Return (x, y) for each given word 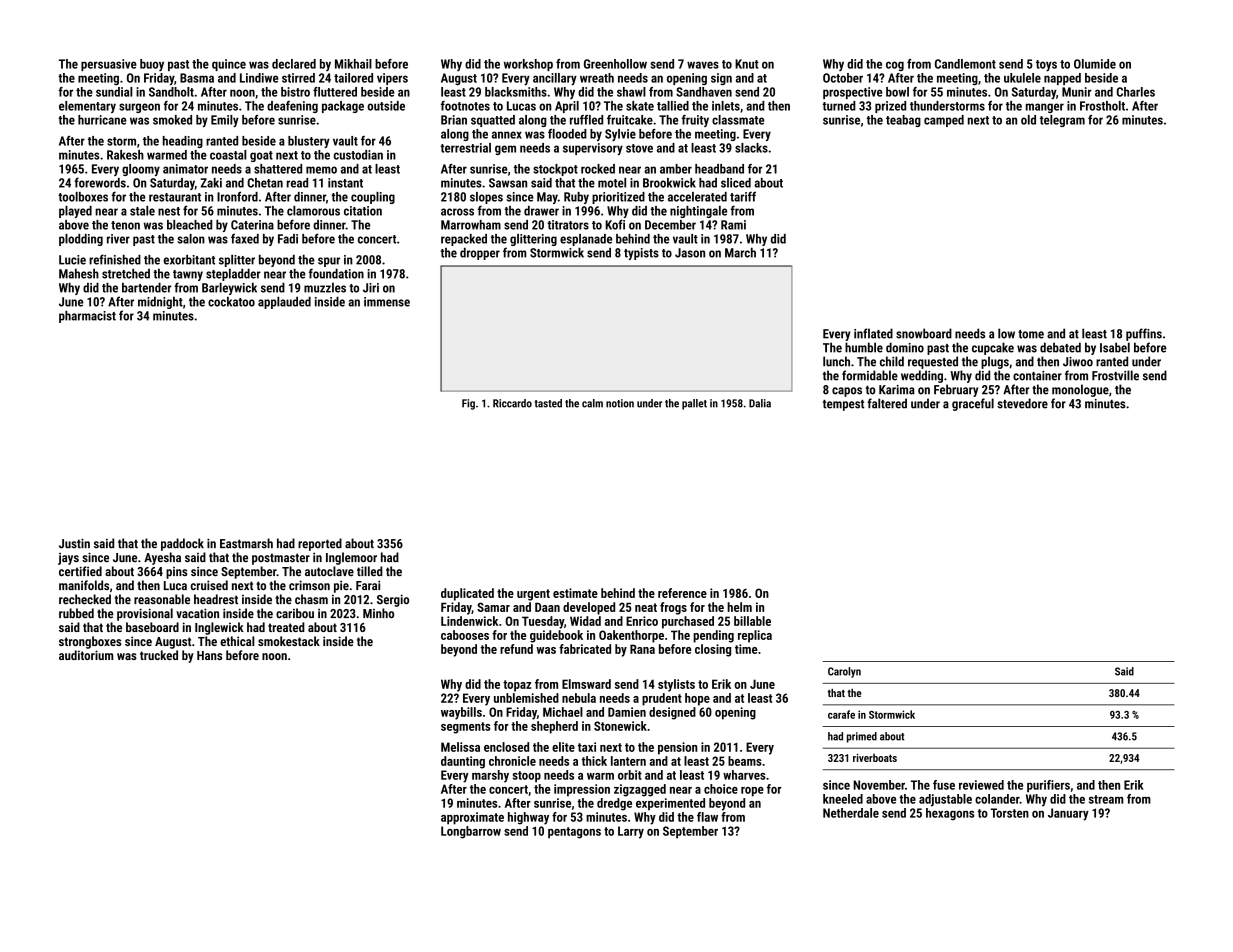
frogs (673, 608)
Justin (74, 543)
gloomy (141, 170)
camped (944, 121)
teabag (903, 121)
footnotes (465, 106)
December (670, 225)
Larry (631, 832)
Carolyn (844, 672)
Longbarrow (471, 832)
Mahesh (79, 273)
